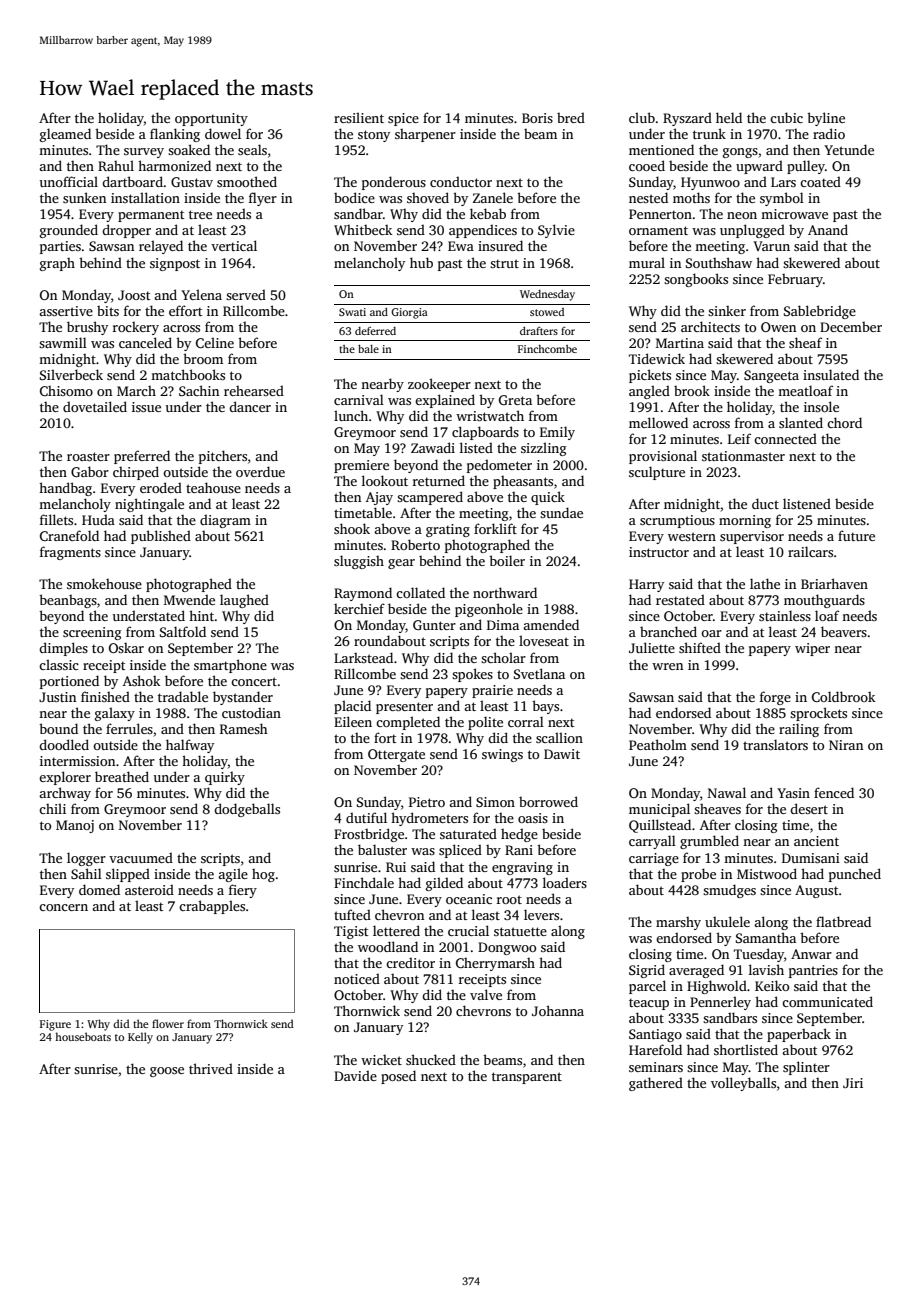 The image size is (924, 1308). Describe the element at coordinates (826, 119) in the screenshot. I see `byline` at that location.
